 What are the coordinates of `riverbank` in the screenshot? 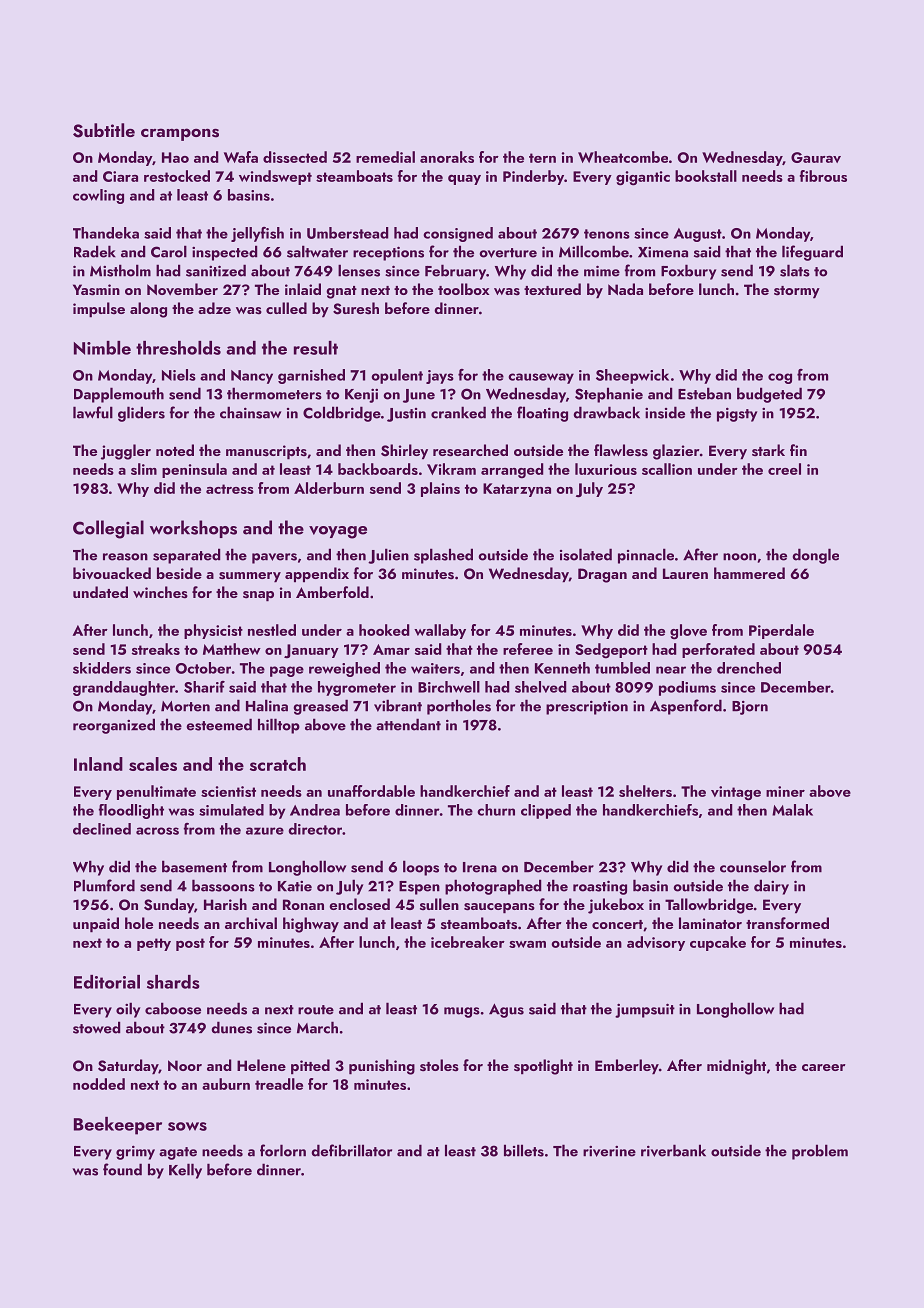 It's located at (673, 1150).
